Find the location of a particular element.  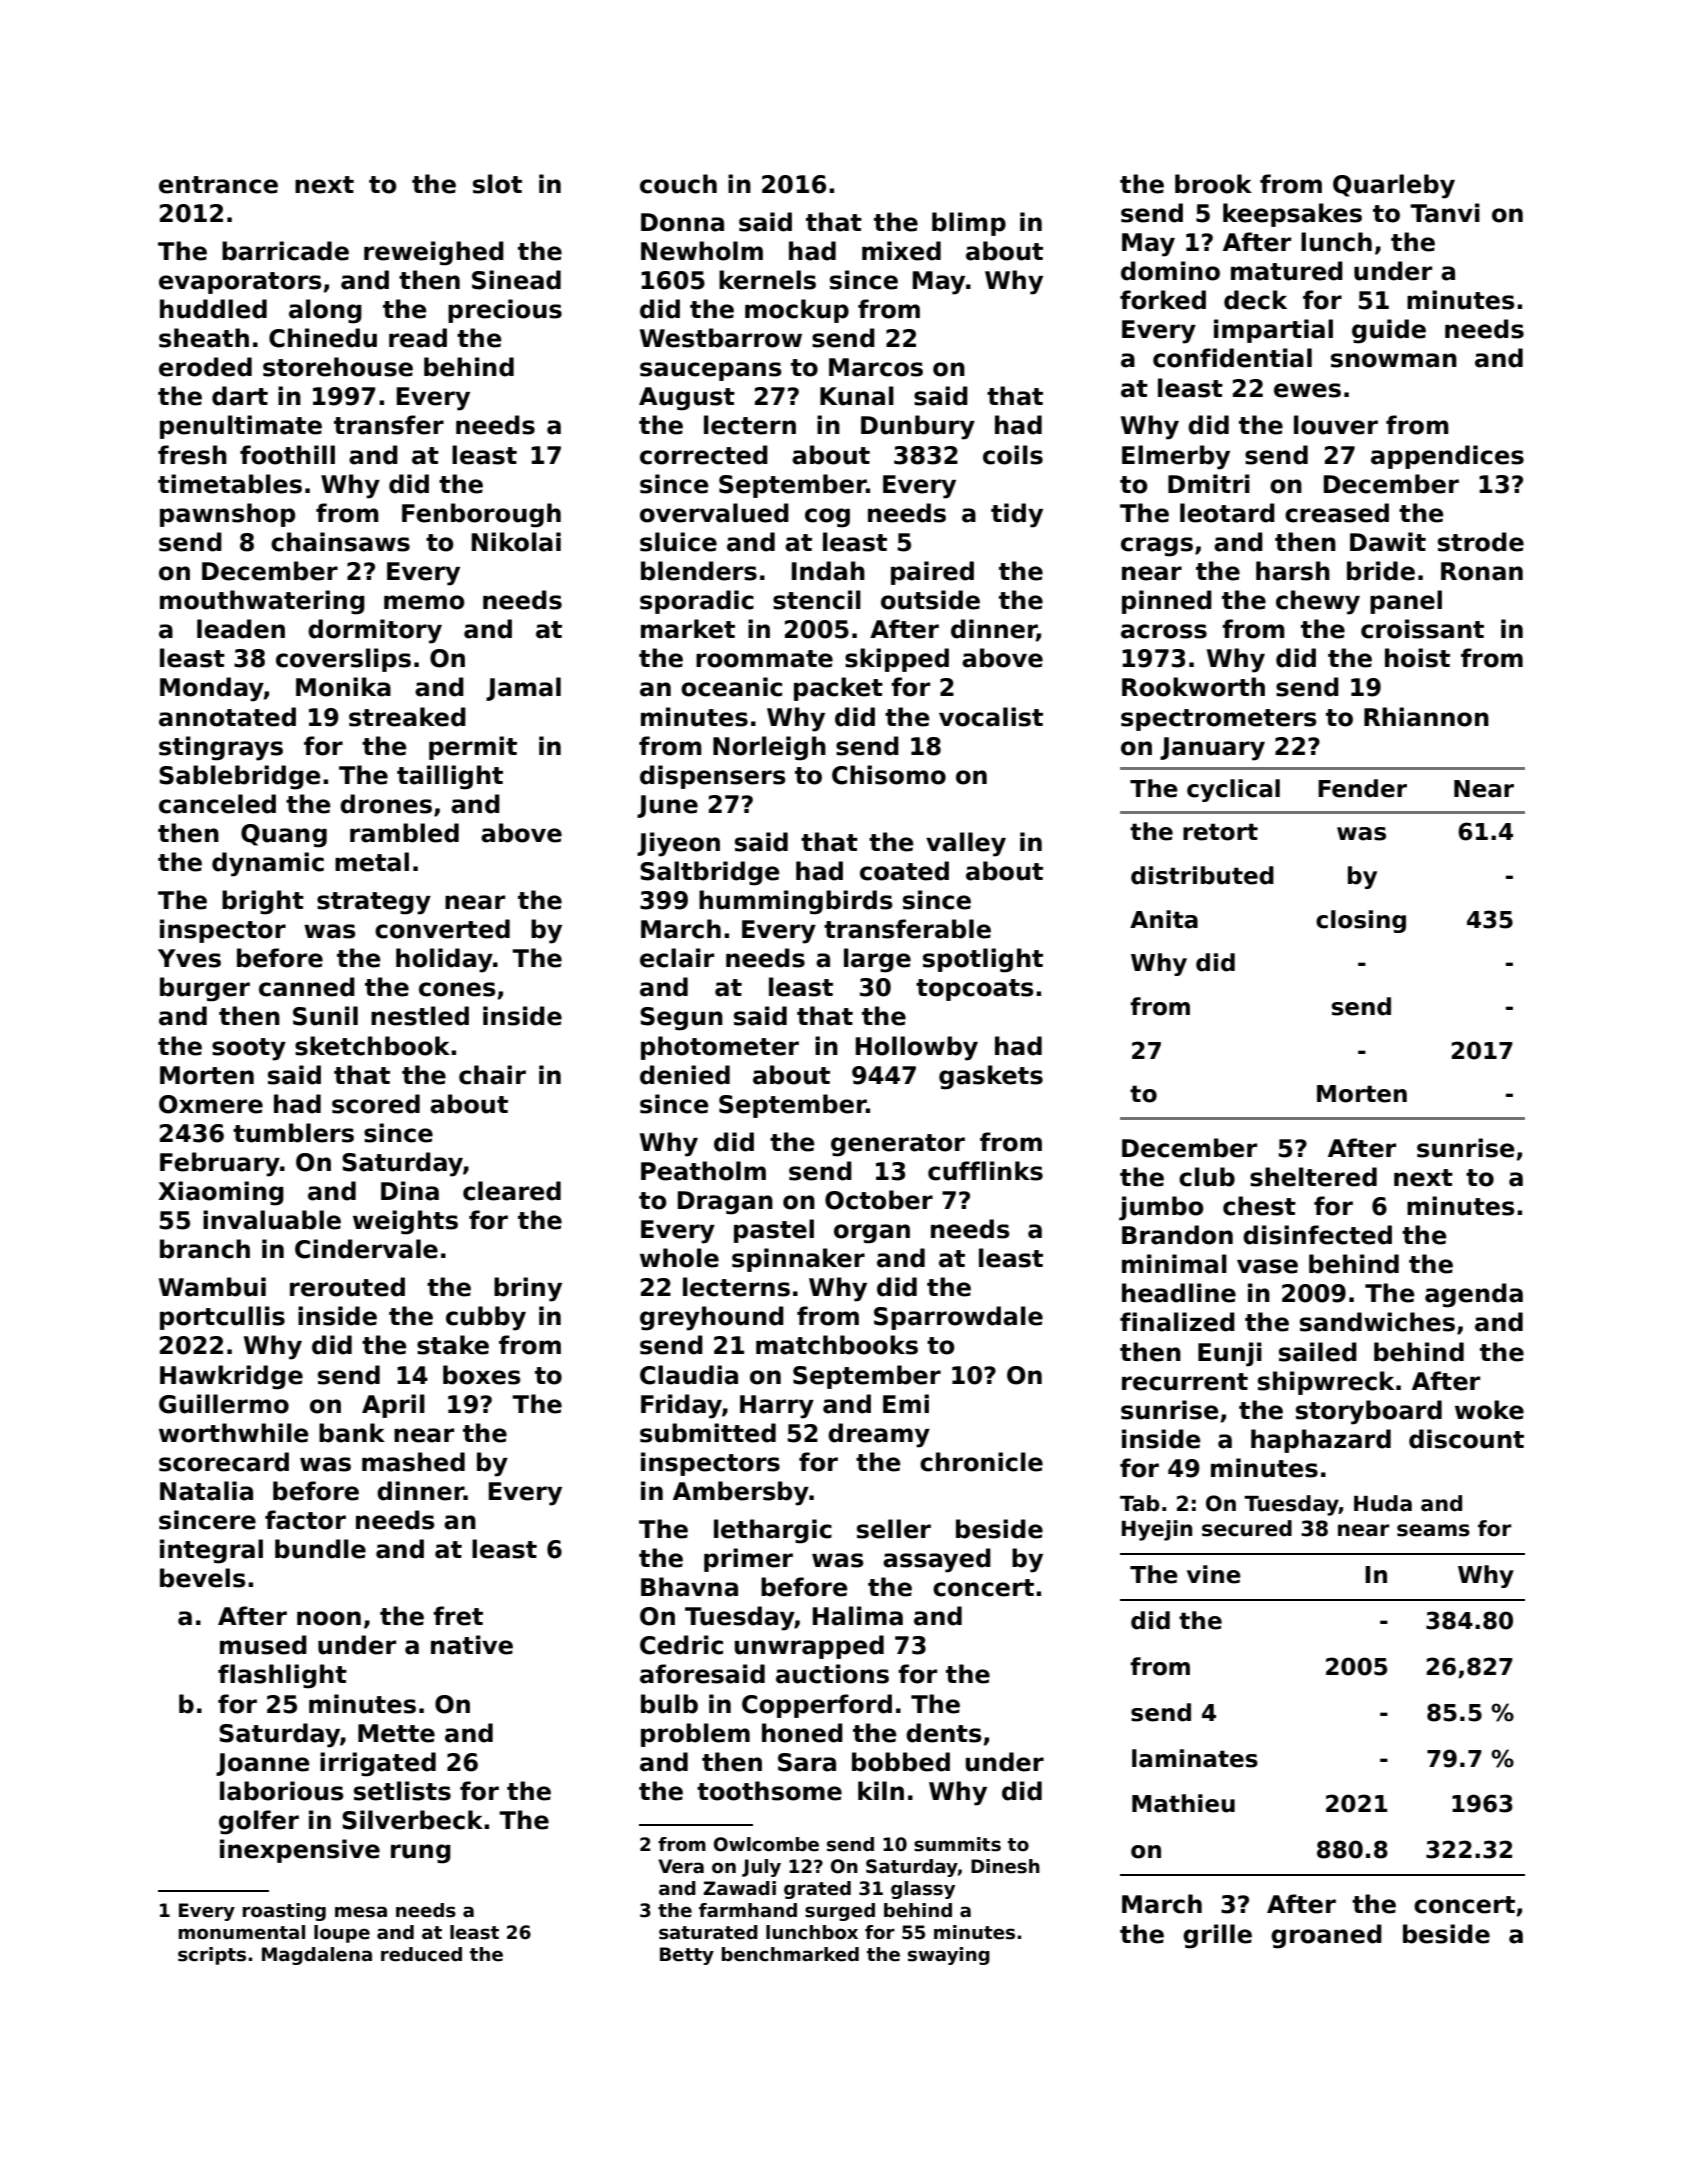

entrance is located at coordinates (218, 185).
